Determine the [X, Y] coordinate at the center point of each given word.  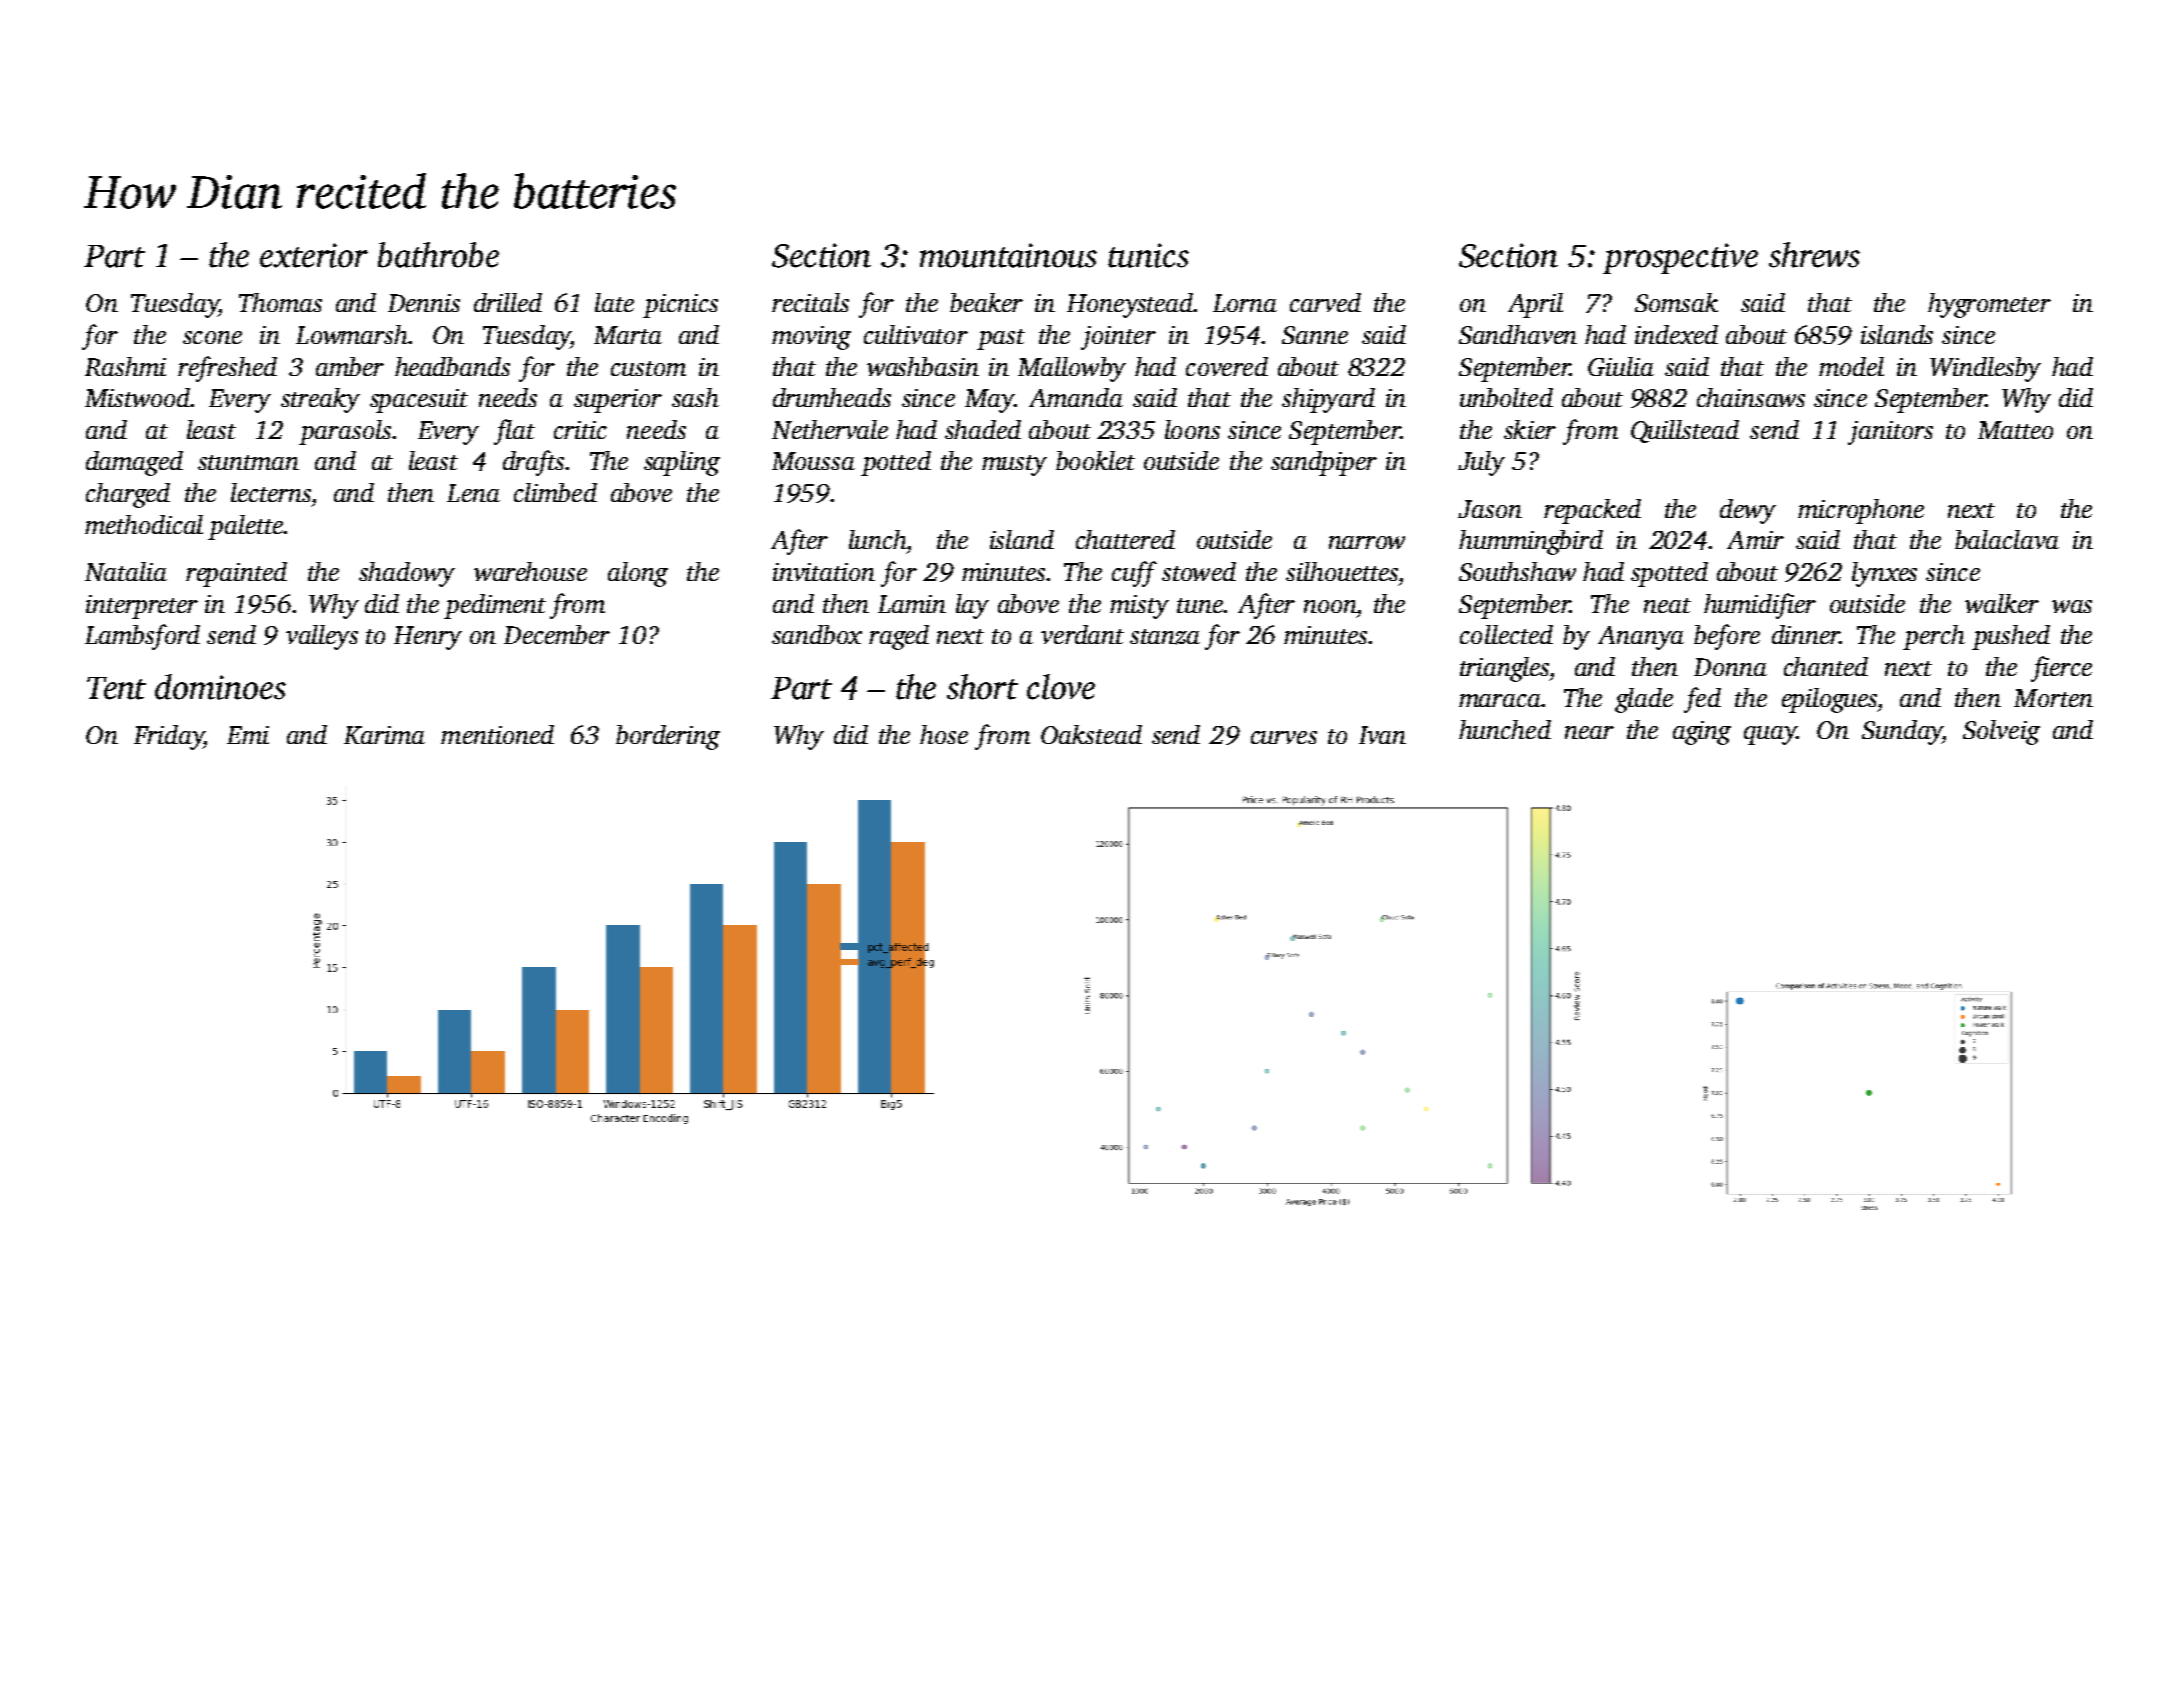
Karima [384, 735]
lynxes [1884, 574]
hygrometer [1989, 305]
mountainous [1008, 255]
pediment [495, 606]
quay [1770, 735]
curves [1284, 737]
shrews [1814, 255]
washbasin [923, 366]
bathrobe [438, 255]
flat [514, 432]
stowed [1199, 571]
